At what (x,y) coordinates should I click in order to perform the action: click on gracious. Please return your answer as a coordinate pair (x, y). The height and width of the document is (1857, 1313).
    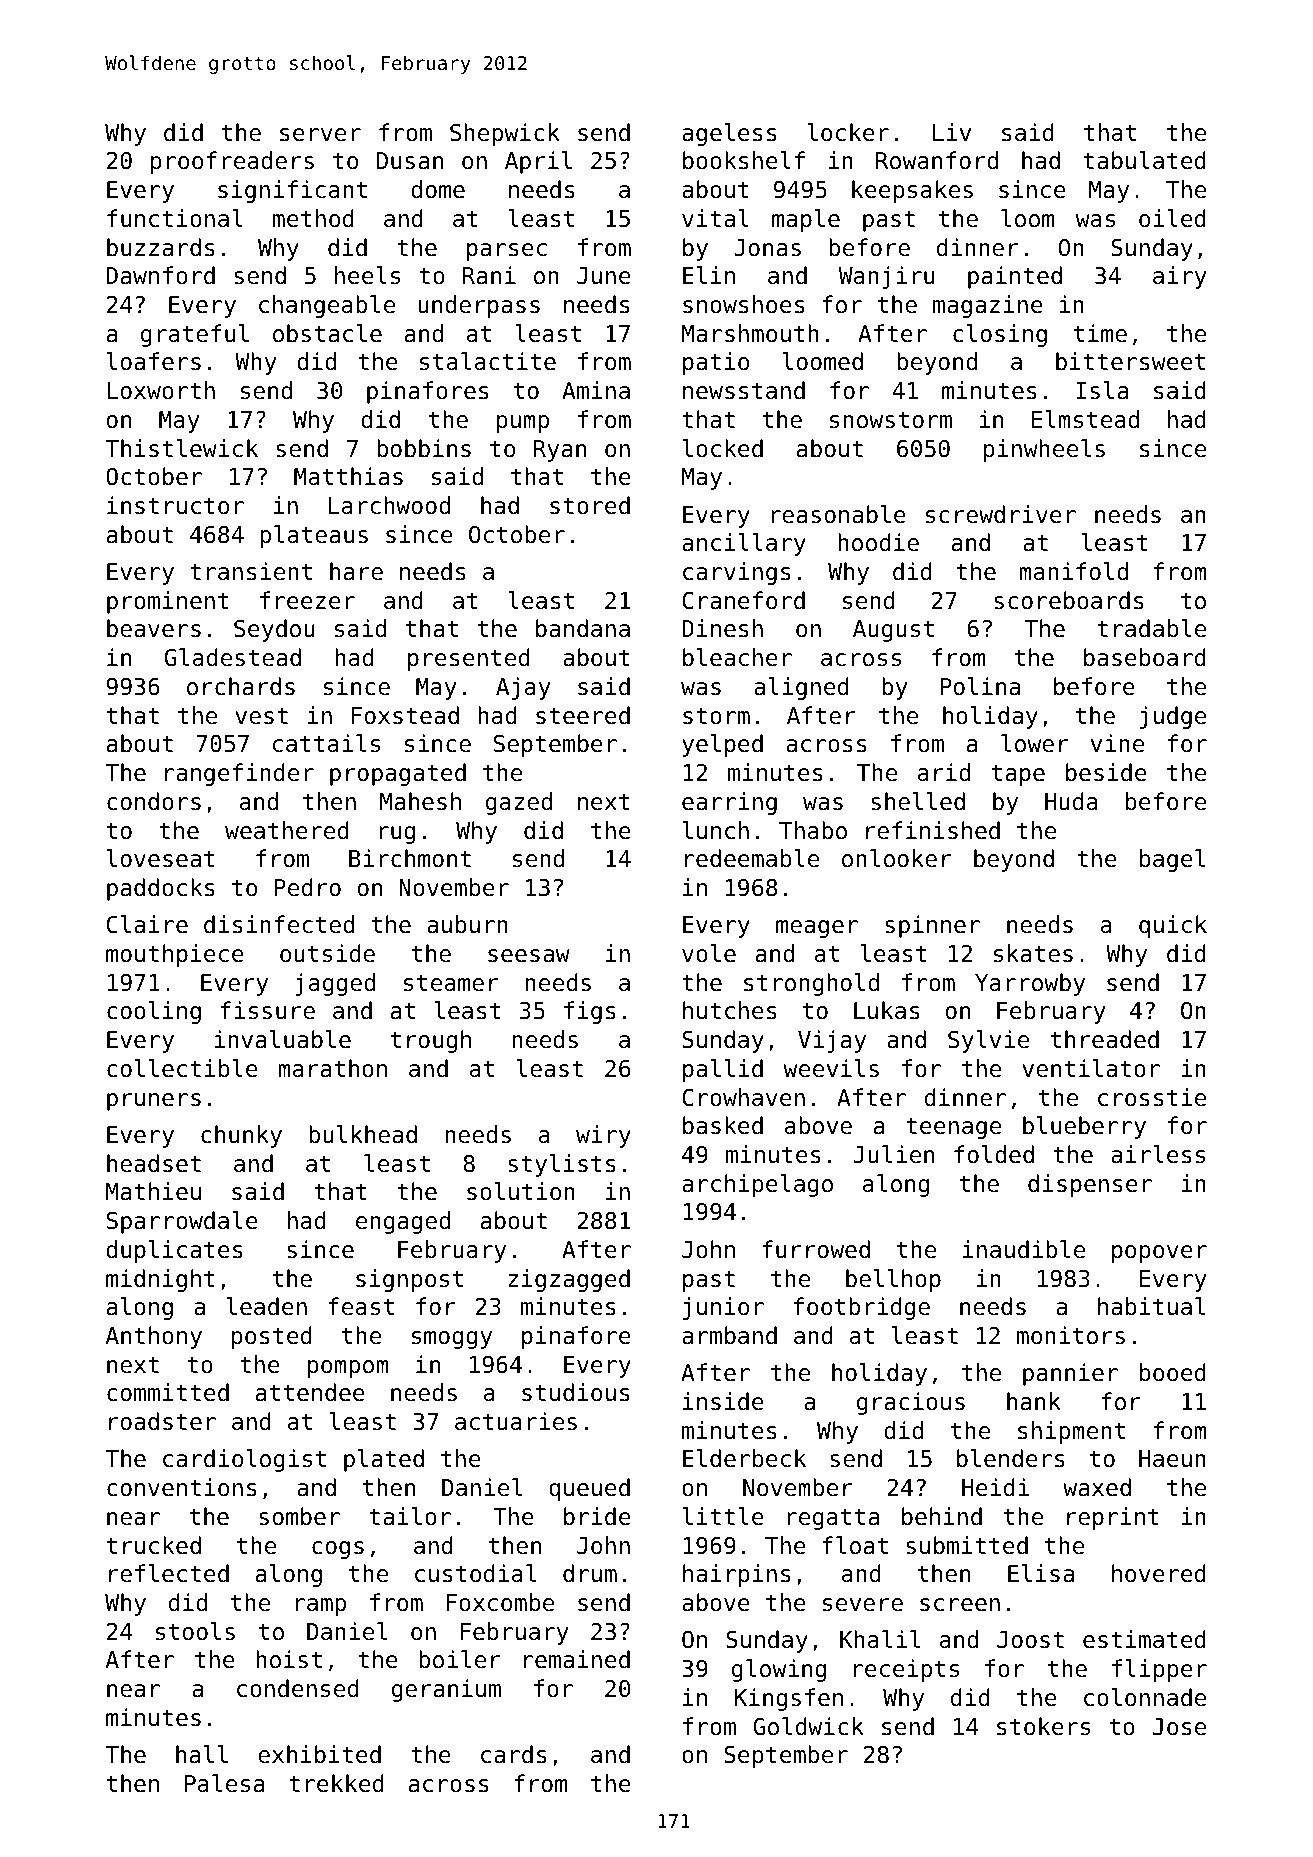
    Looking at the image, I should click on (911, 1403).
